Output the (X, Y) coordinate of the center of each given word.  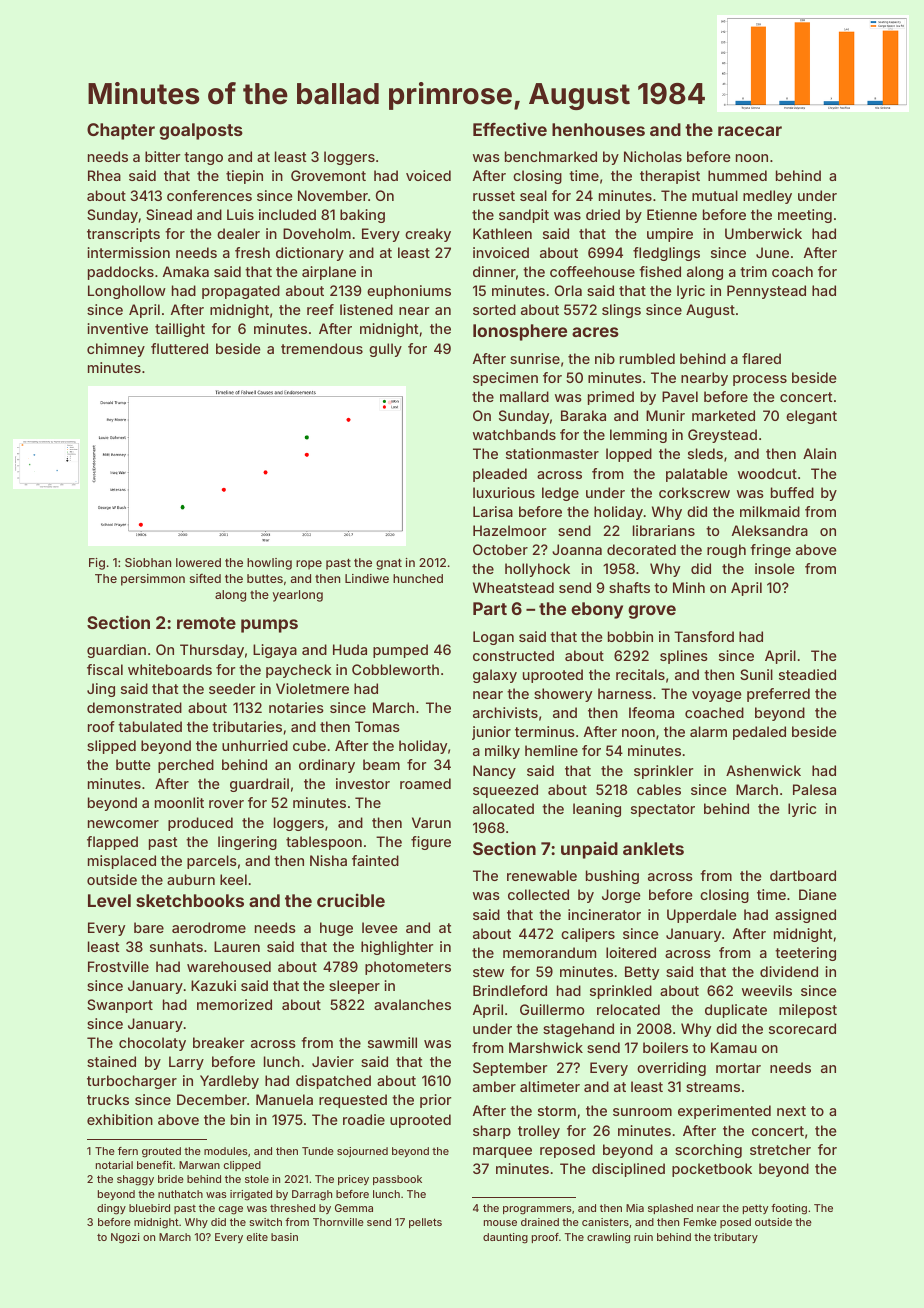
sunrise (535, 358)
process (760, 380)
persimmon (153, 580)
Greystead (722, 436)
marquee (502, 1152)
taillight (180, 330)
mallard (524, 396)
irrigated (251, 1195)
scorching (708, 1151)
